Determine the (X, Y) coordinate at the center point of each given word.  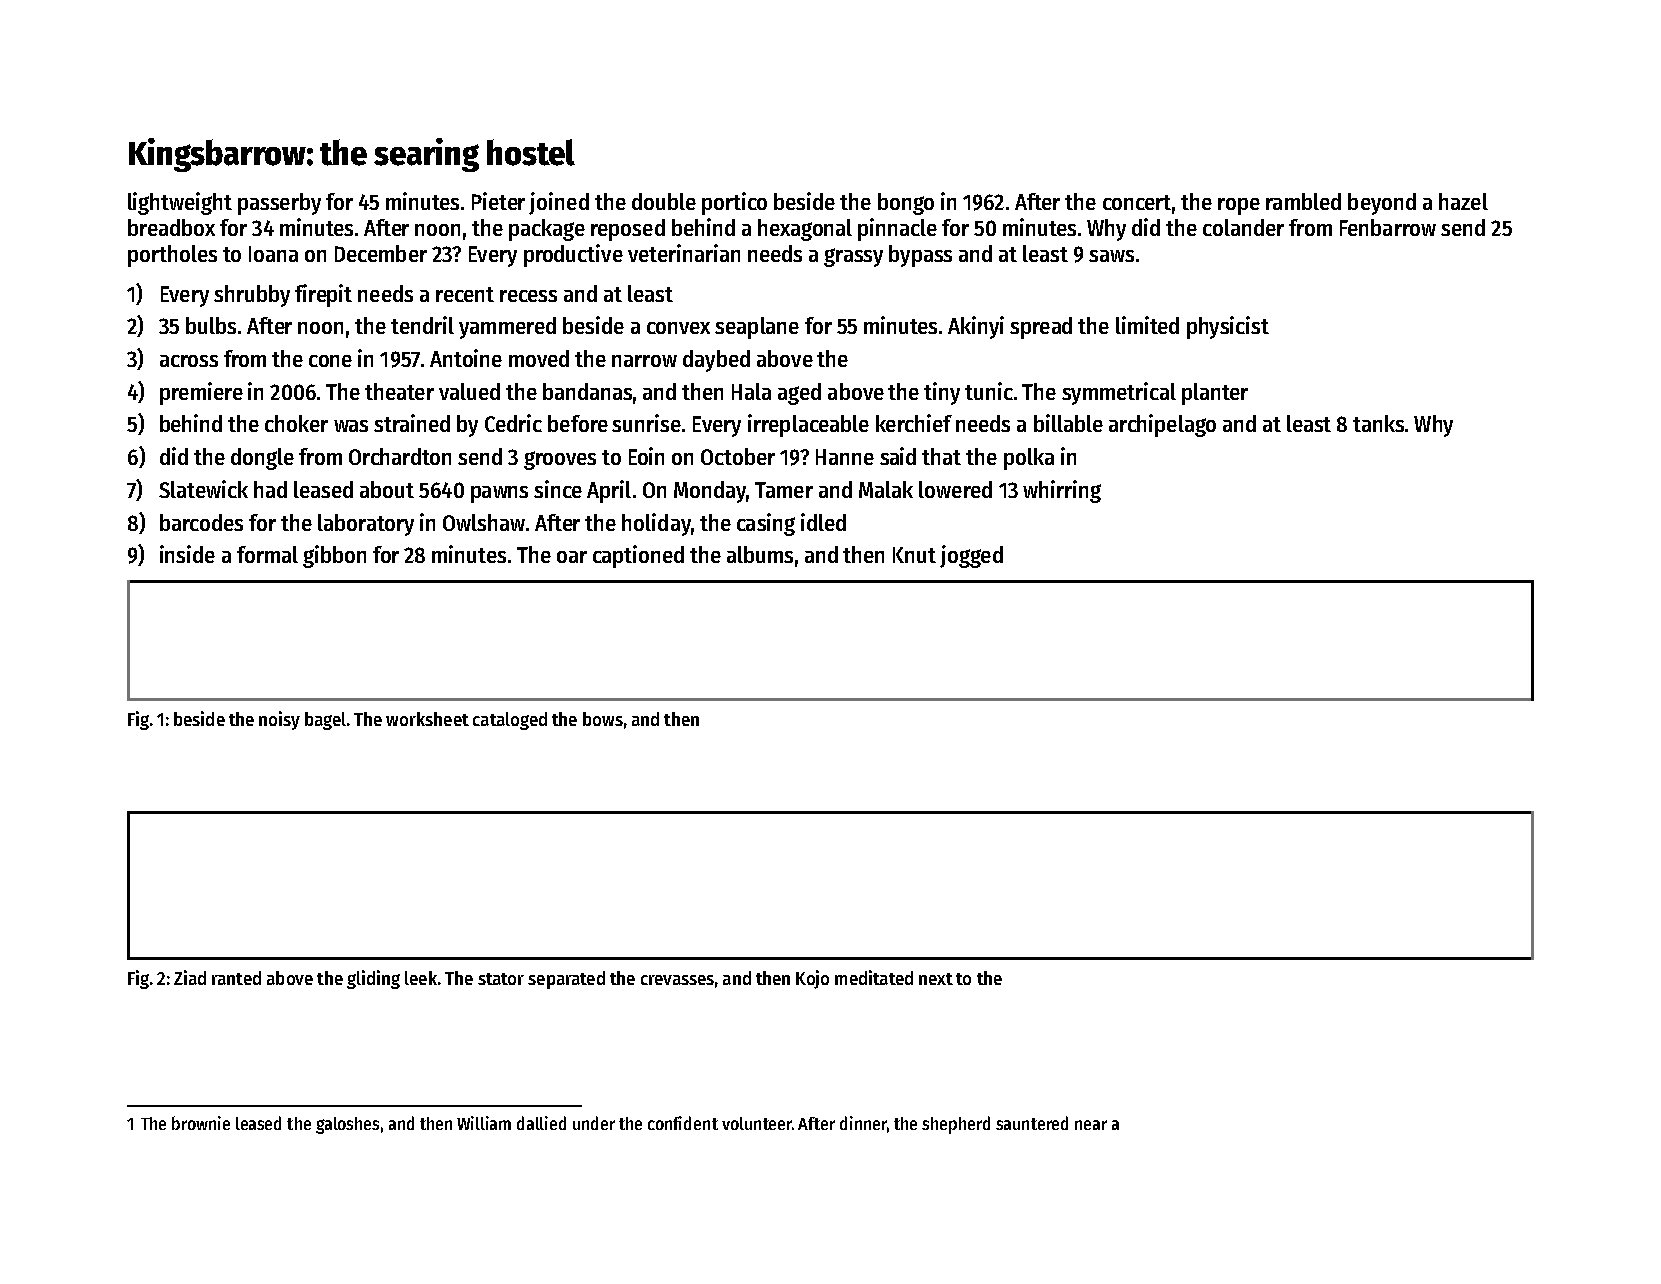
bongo (906, 204)
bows (603, 719)
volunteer (757, 1123)
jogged (971, 556)
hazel (1463, 201)
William (484, 1123)
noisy (279, 720)
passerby (279, 204)
